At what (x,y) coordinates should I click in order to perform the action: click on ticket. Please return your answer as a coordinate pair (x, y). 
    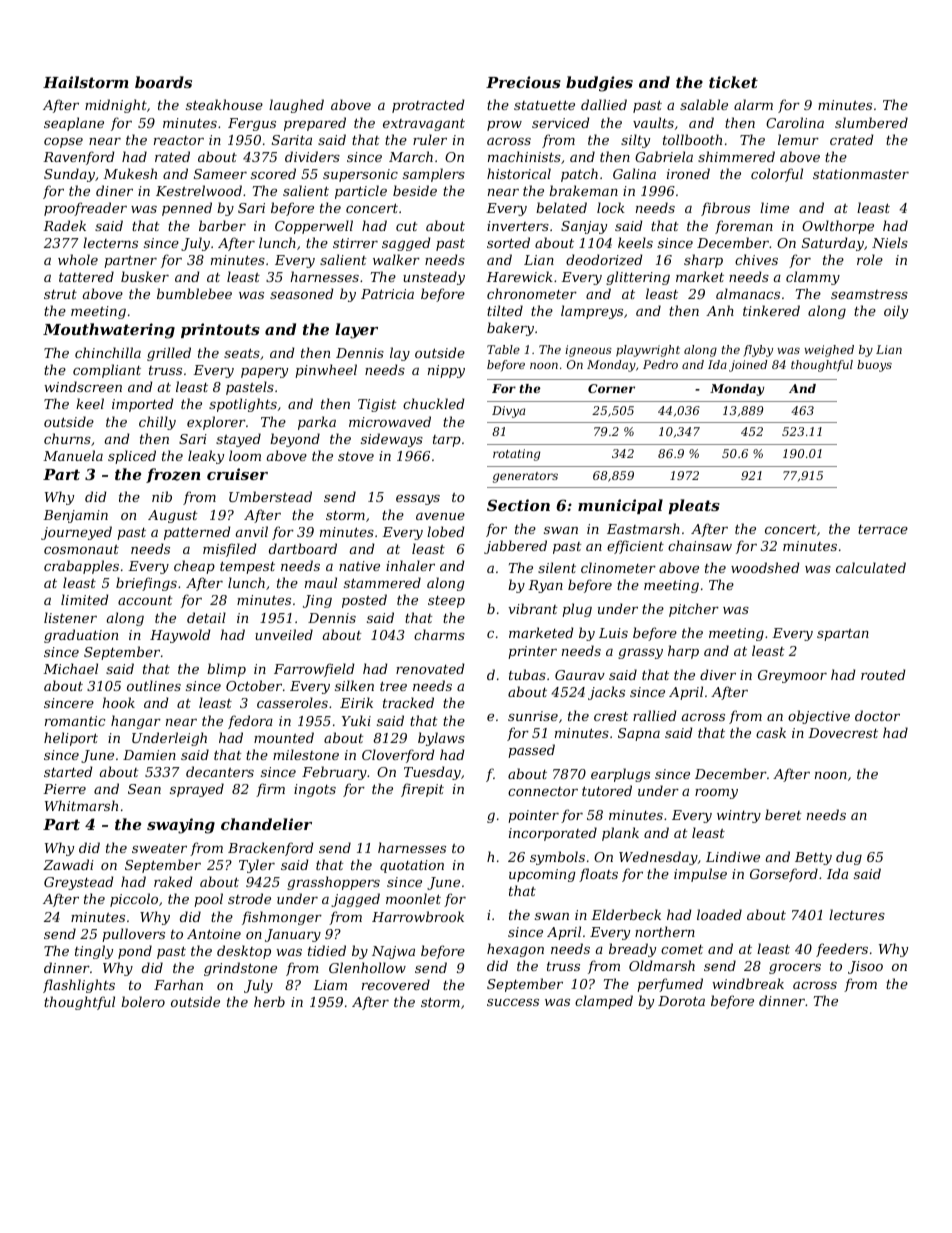
    Looking at the image, I should click on (733, 82).
